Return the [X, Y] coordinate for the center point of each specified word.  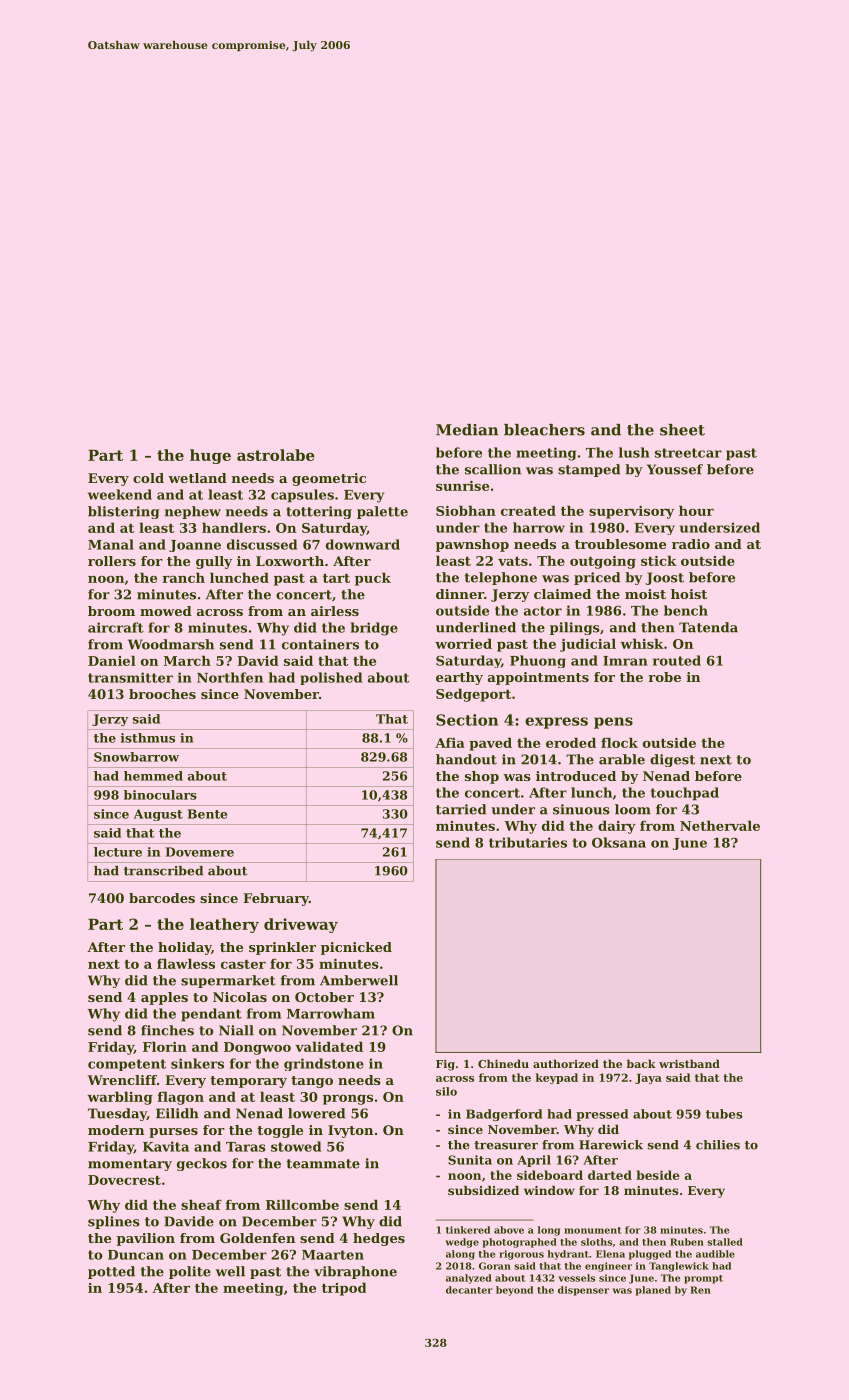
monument [593, 1230]
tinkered [468, 1230]
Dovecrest [124, 1180]
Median [467, 430]
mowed [166, 611]
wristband [689, 1063]
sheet [682, 430]
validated [329, 1046]
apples [164, 998]
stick [659, 560]
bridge [374, 629]
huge [210, 456]
